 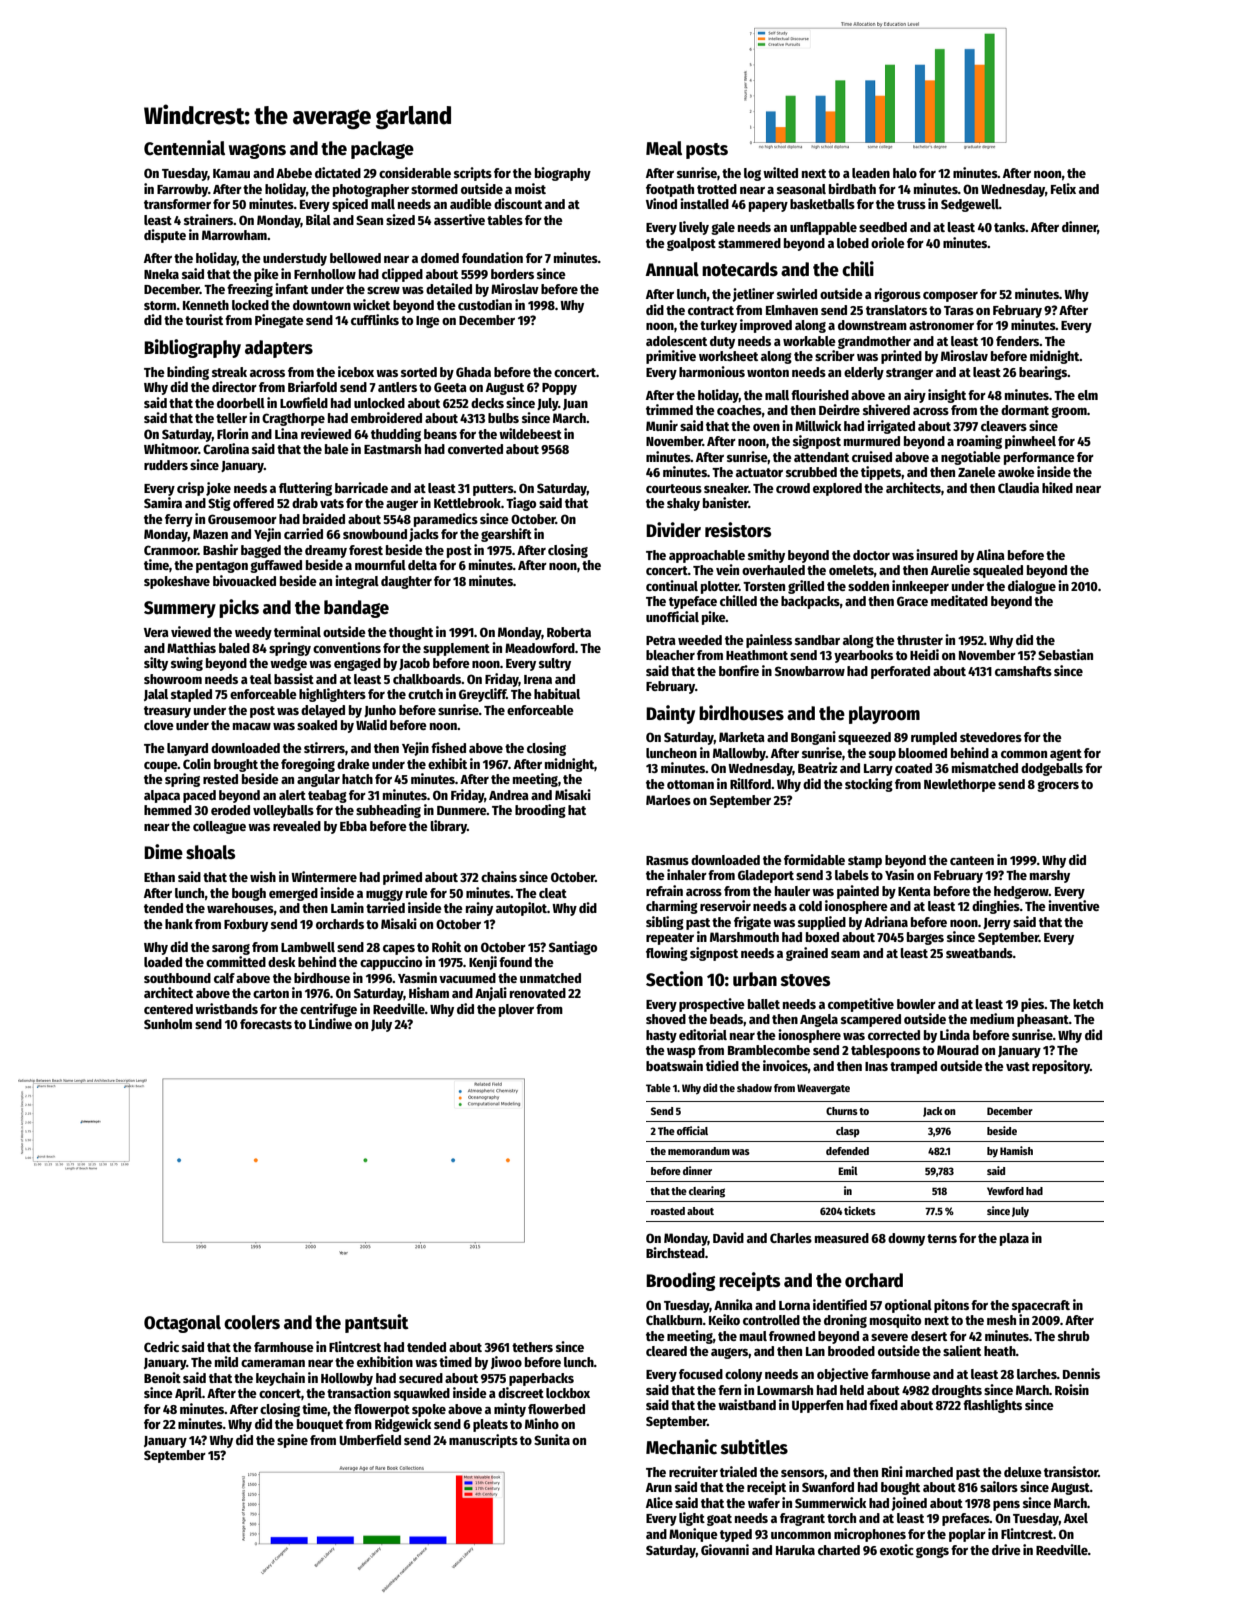 I want to click on lively, so click(x=694, y=228).
